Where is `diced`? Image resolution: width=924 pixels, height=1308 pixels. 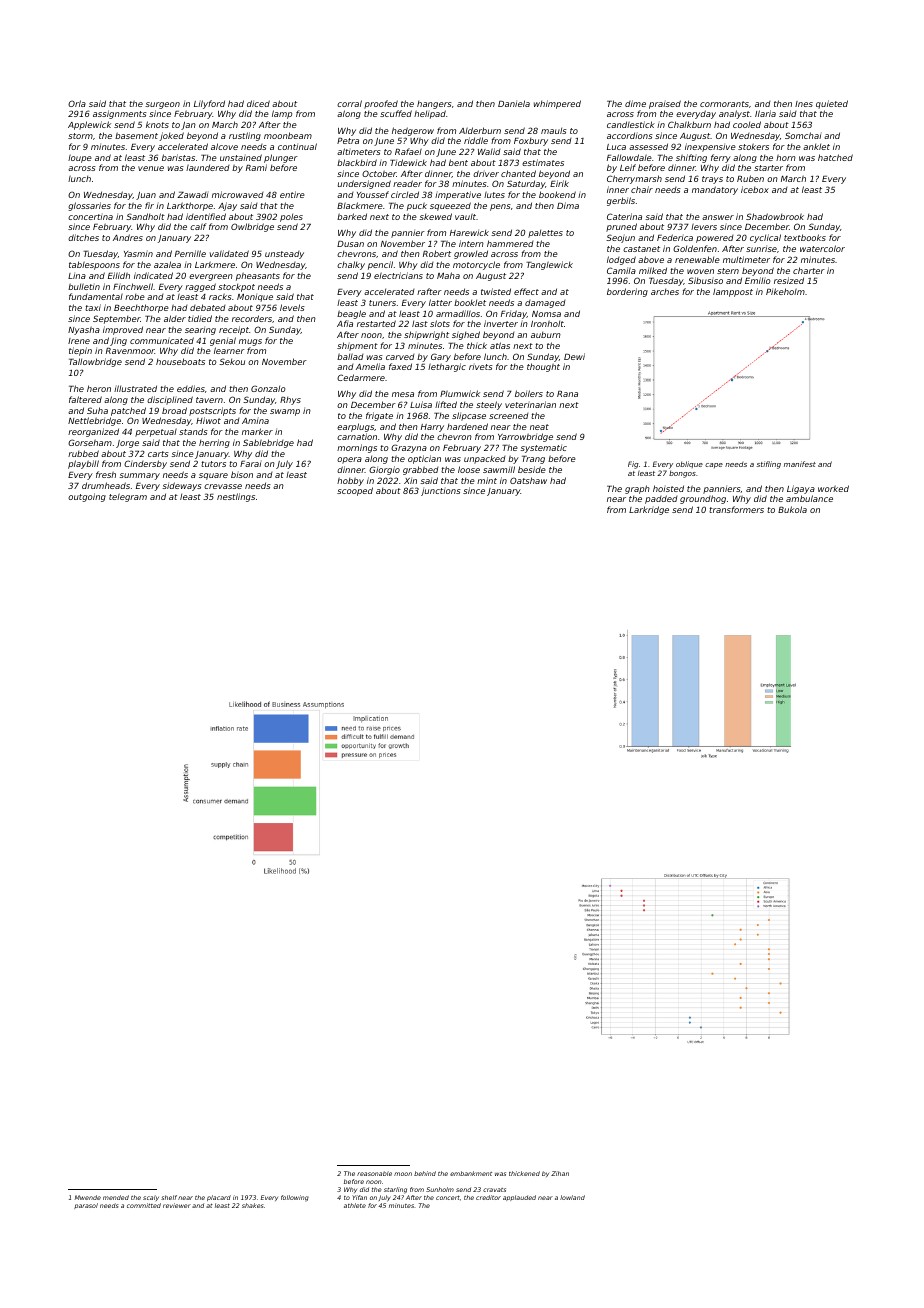 diced is located at coordinates (258, 103).
